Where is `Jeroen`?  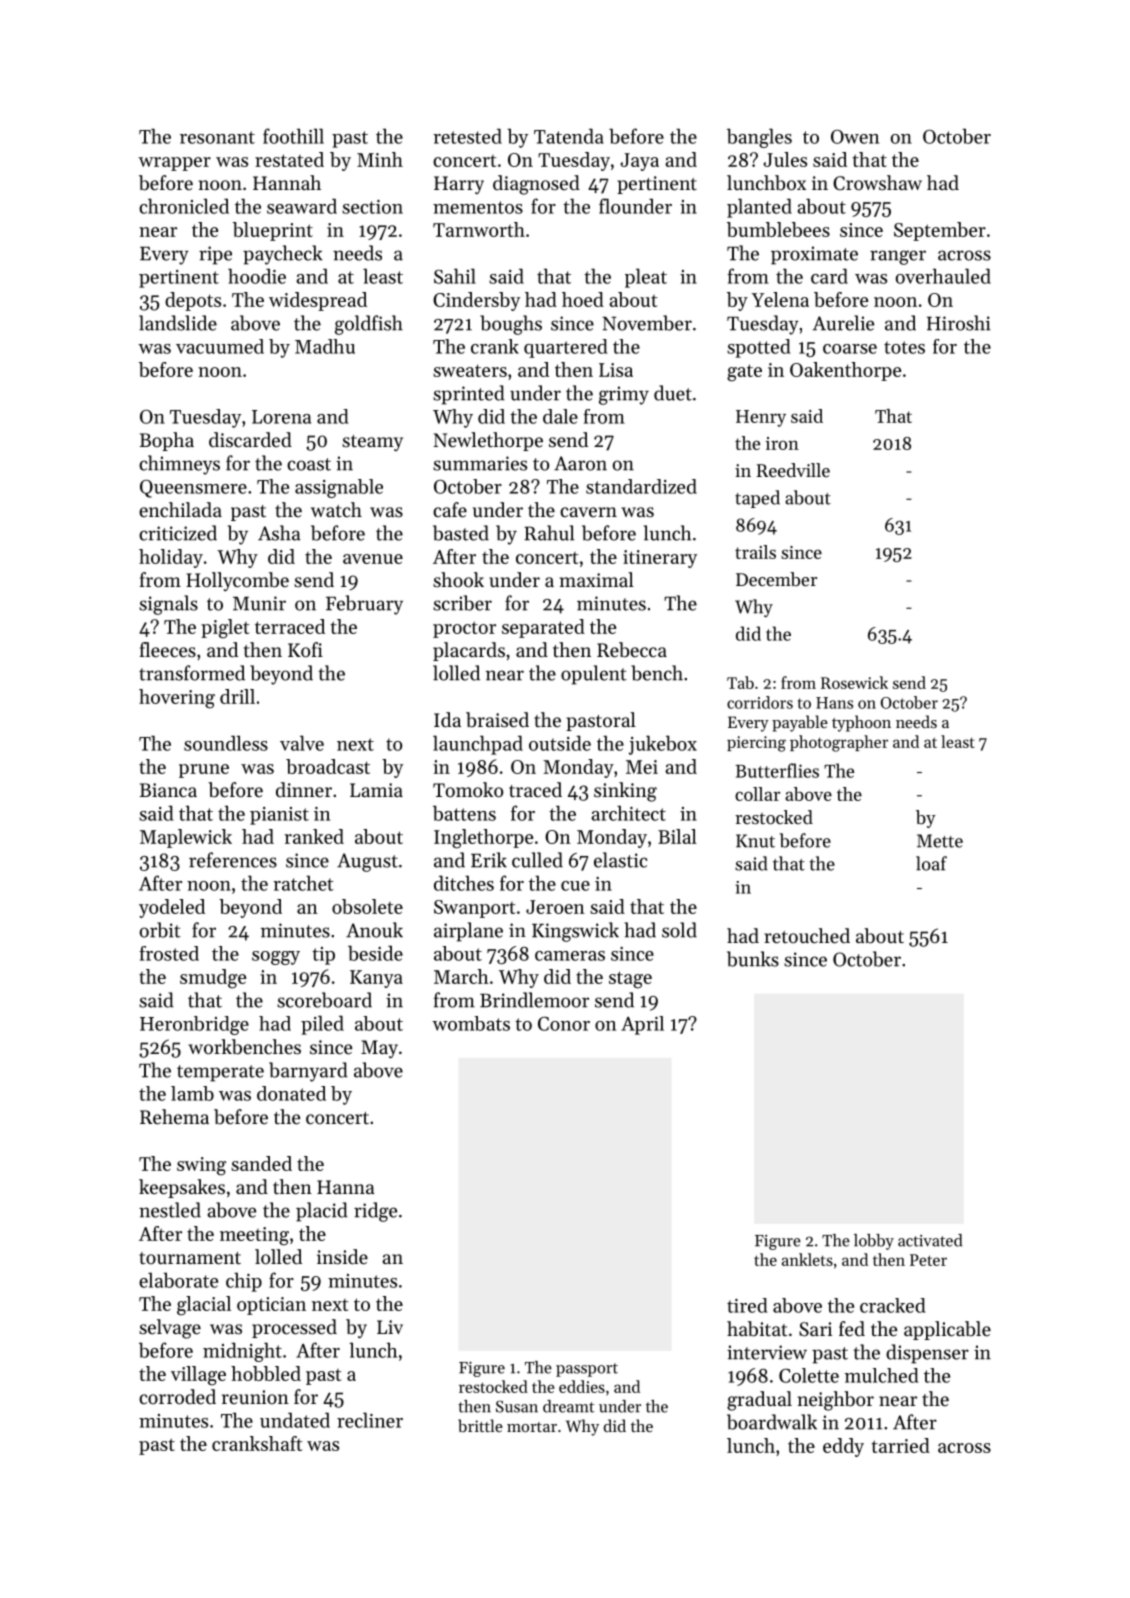 Jeroen is located at coordinates (555, 907).
